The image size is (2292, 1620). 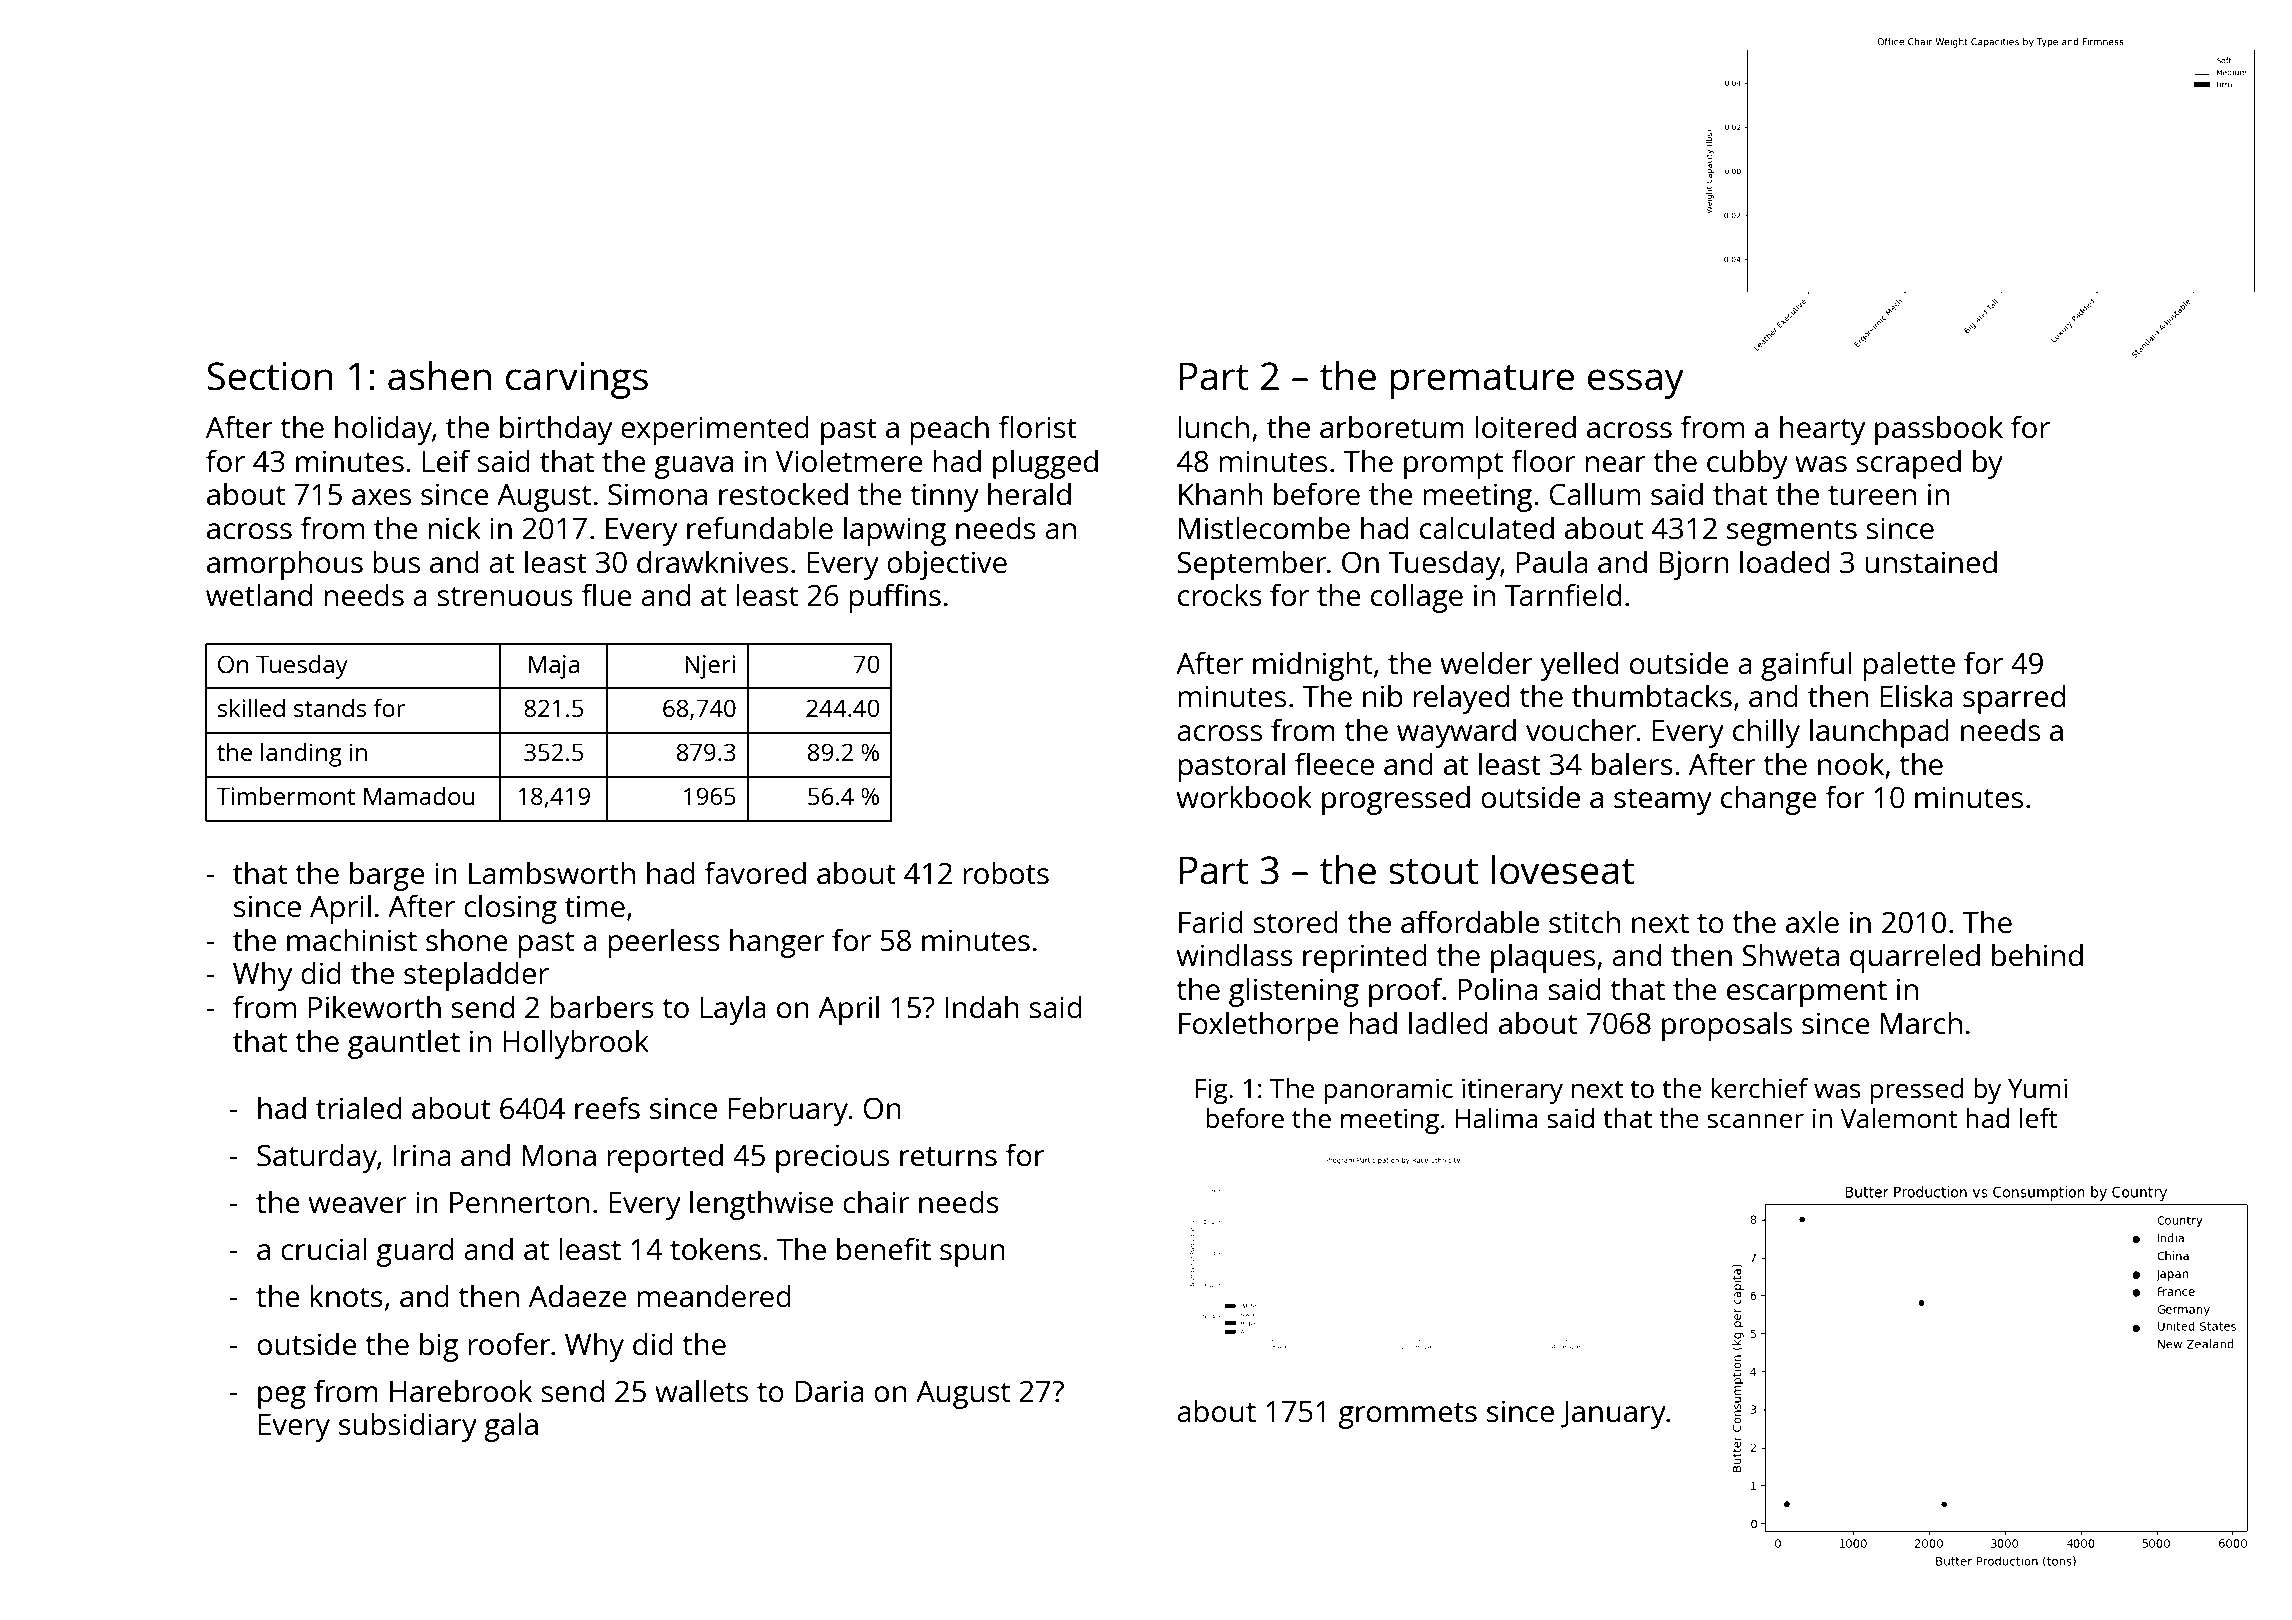 I want to click on Callum, so click(x=1594, y=494).
